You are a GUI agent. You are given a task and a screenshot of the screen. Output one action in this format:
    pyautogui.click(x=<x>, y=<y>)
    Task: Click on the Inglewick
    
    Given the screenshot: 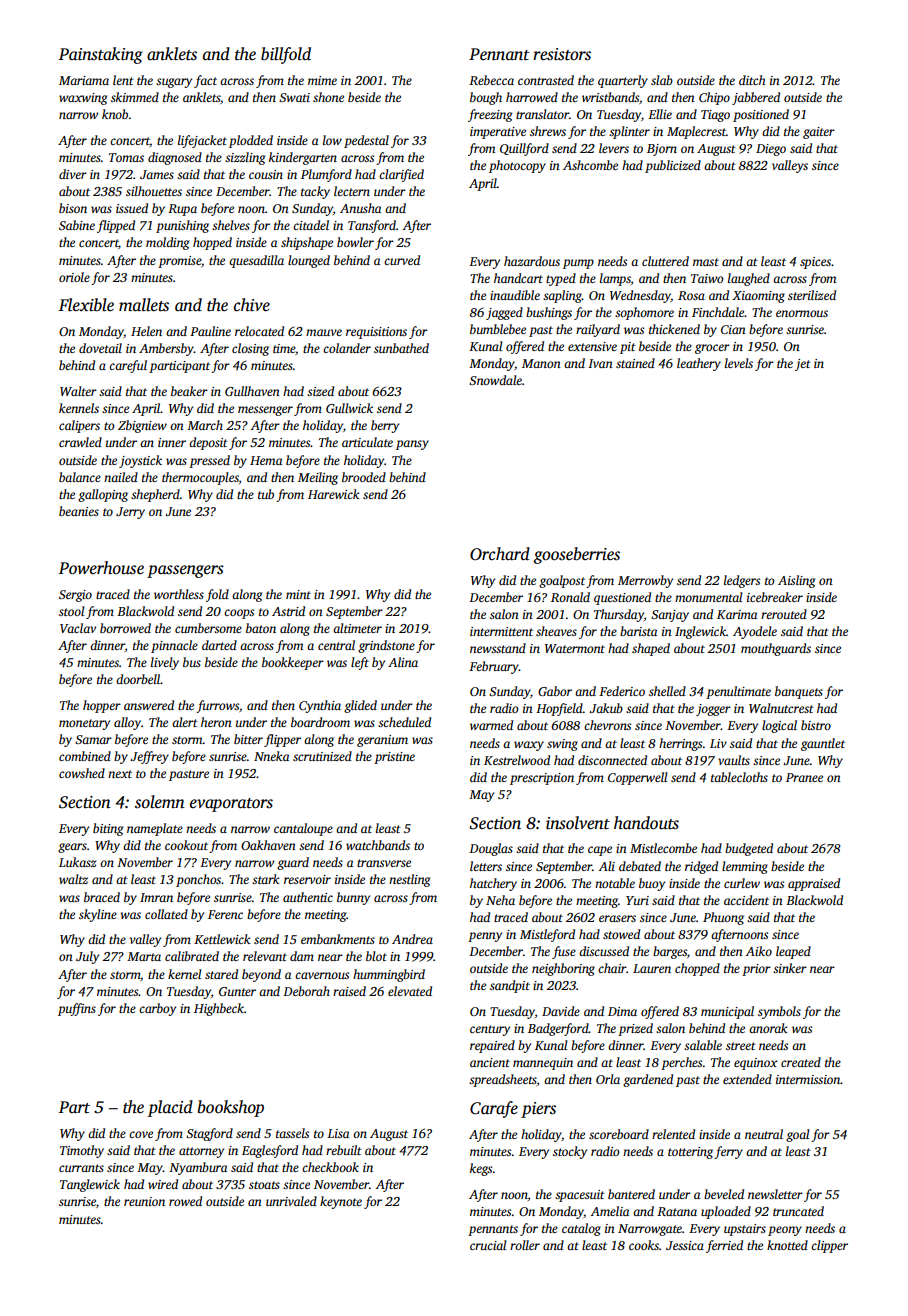 What is the action you would take?
    pyautogui.click(x=700, y=632)
